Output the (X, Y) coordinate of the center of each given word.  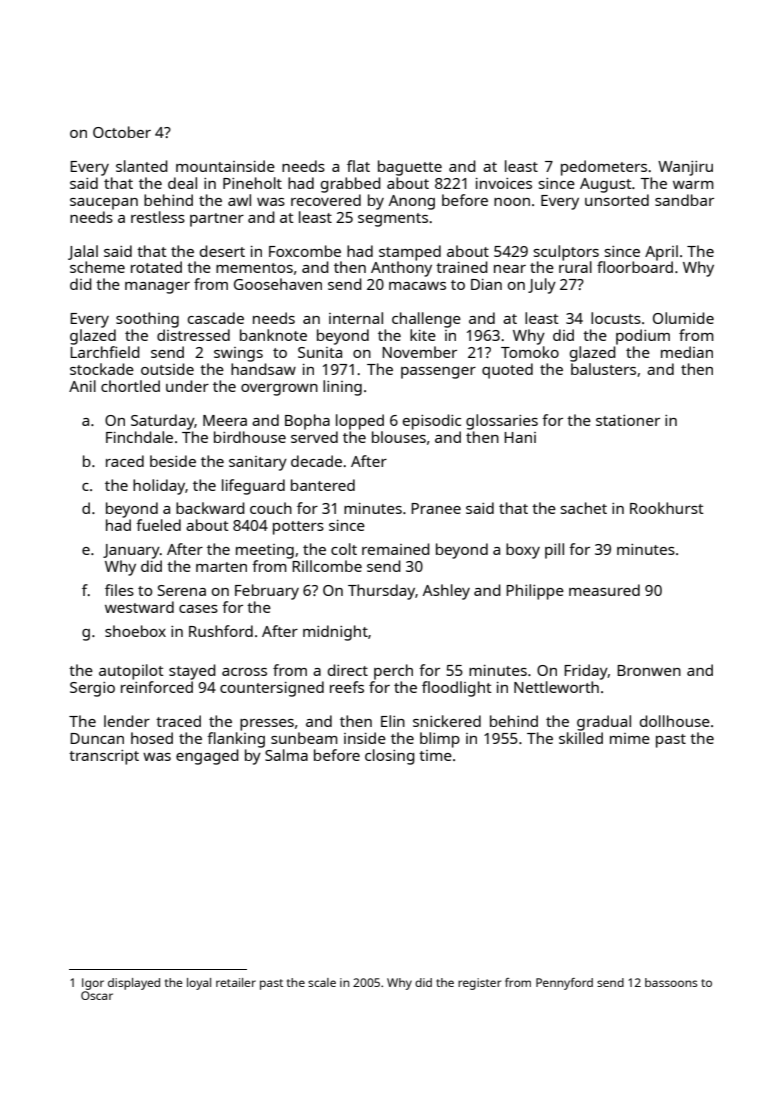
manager (157, 288)
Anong (412, 202)
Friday (586, 672)
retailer (236, 982)
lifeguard (253, 487)
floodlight (457, 689)
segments (393, 220)
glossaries (502, 422)
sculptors (566, 253)
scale (322, 982)
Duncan (97, 738)
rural (575, 267)
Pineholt (252, 183)
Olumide (683, 318)
